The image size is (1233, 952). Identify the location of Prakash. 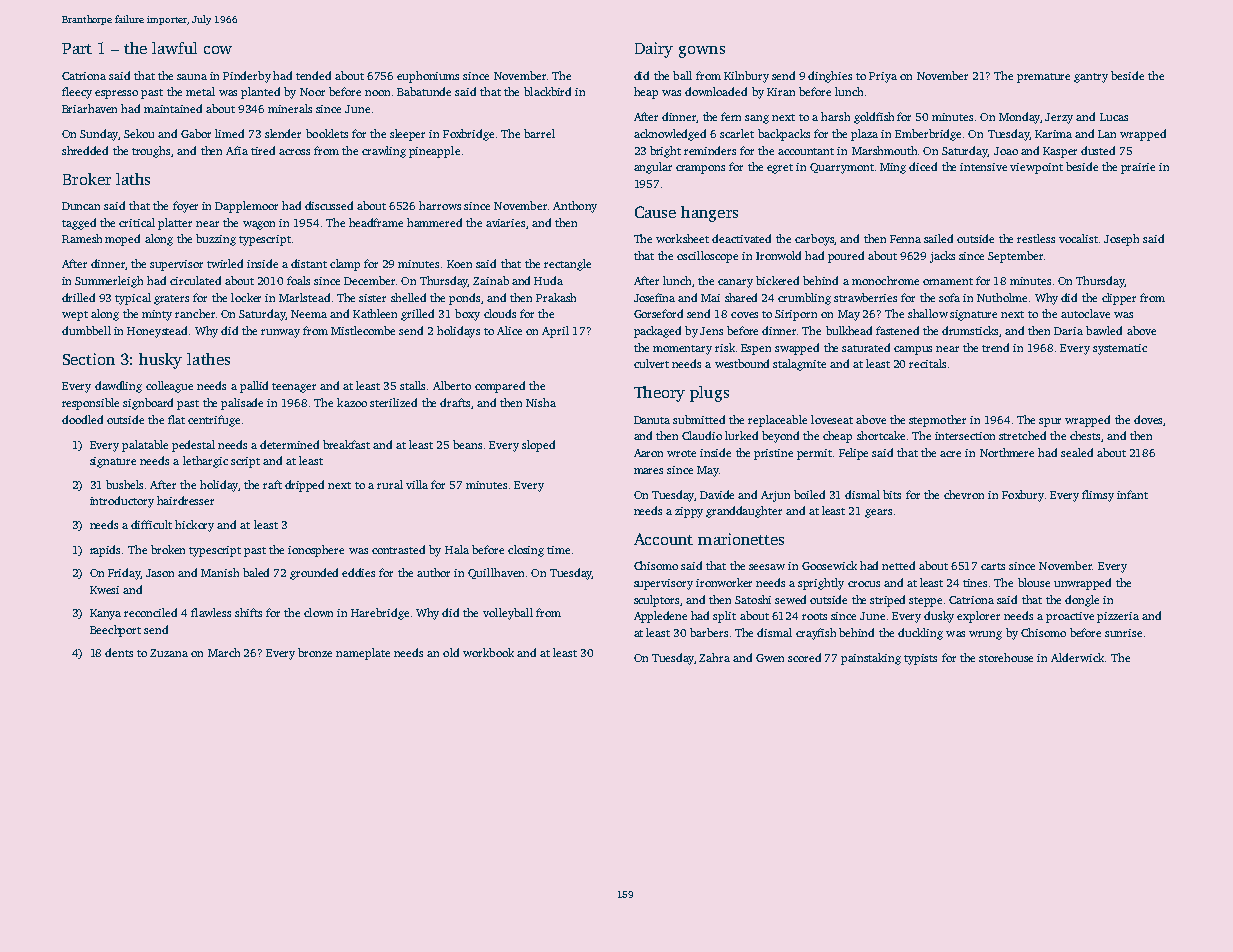
(556, 297).
